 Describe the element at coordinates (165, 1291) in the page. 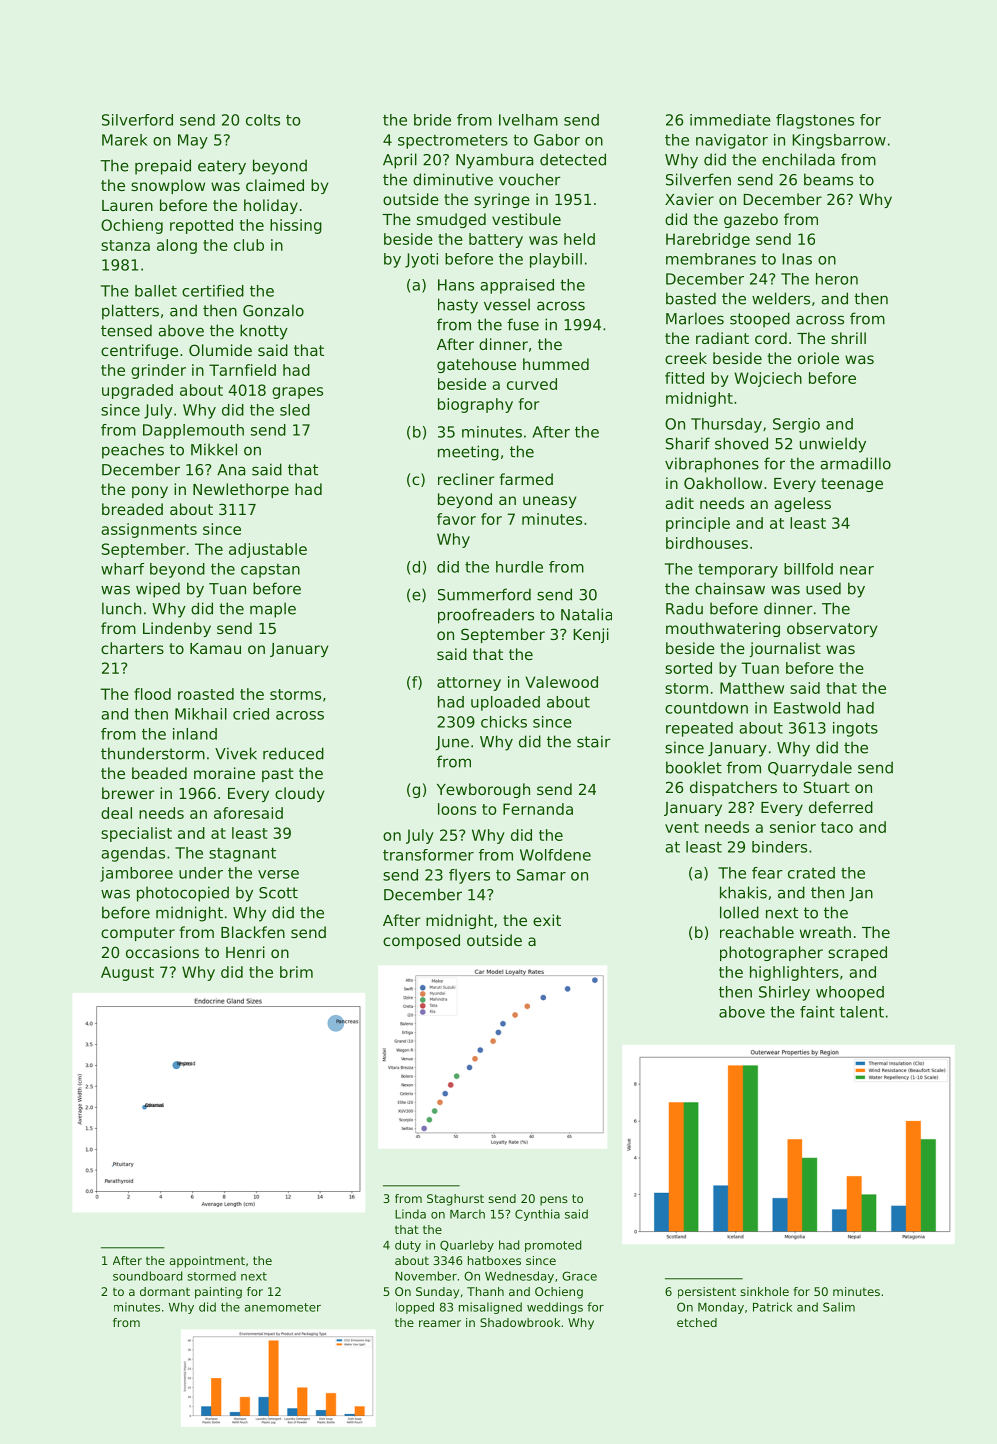

I see `dormant` at that location.
